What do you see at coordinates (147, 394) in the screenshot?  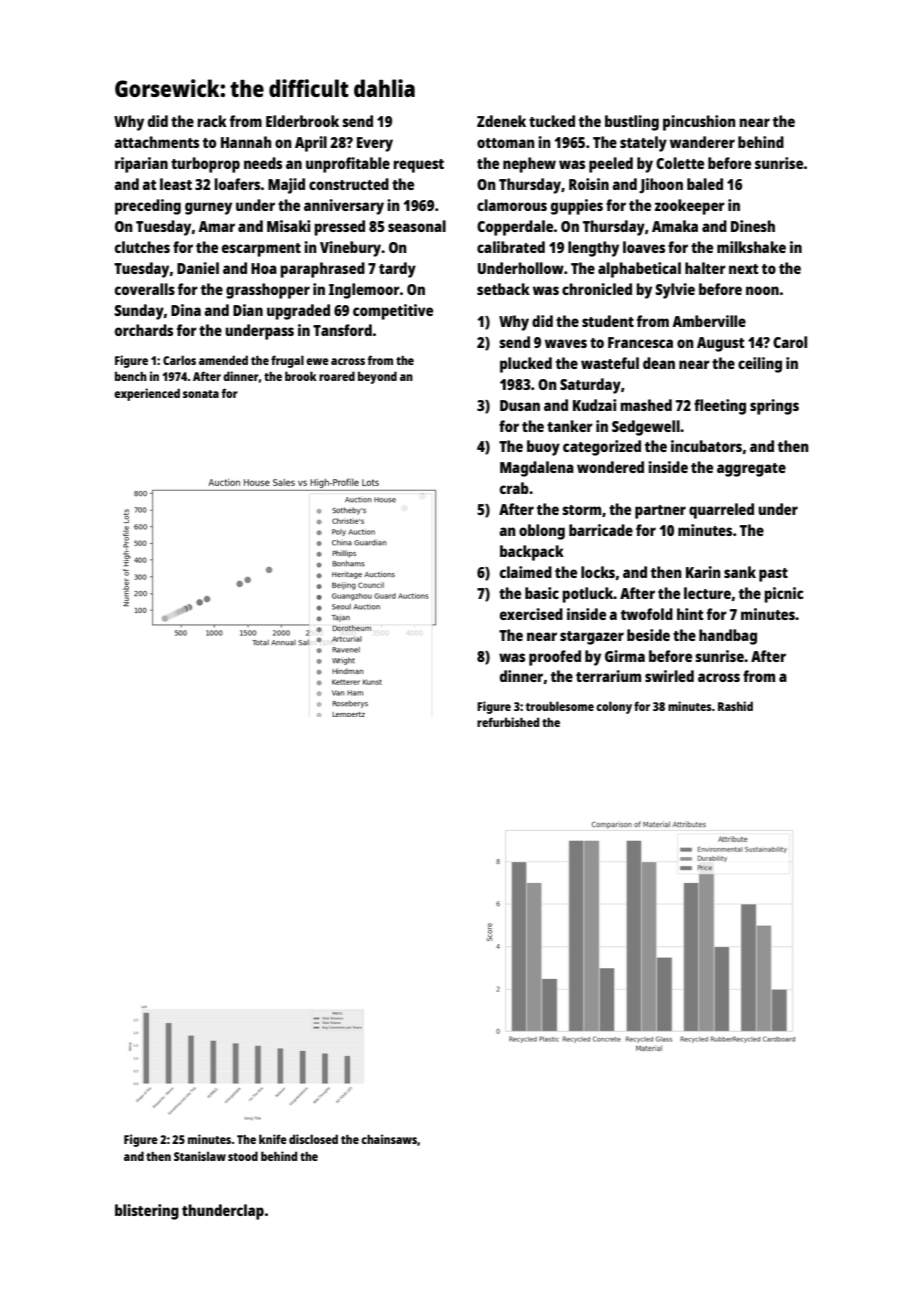 I see `experienced` at bounding box center [147, 394].
